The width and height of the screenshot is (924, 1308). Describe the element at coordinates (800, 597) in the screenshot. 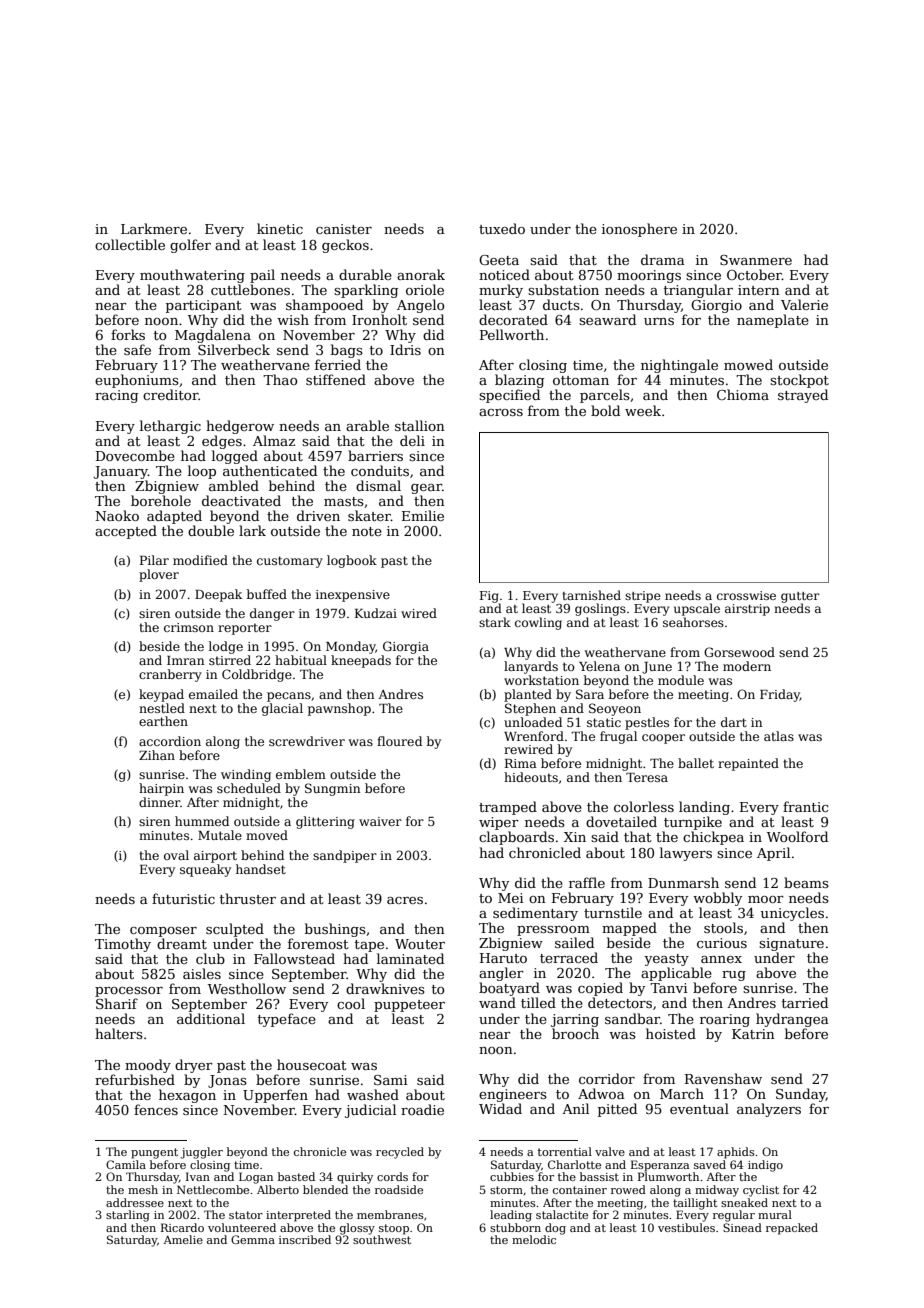

I see `gutter` at that location.
